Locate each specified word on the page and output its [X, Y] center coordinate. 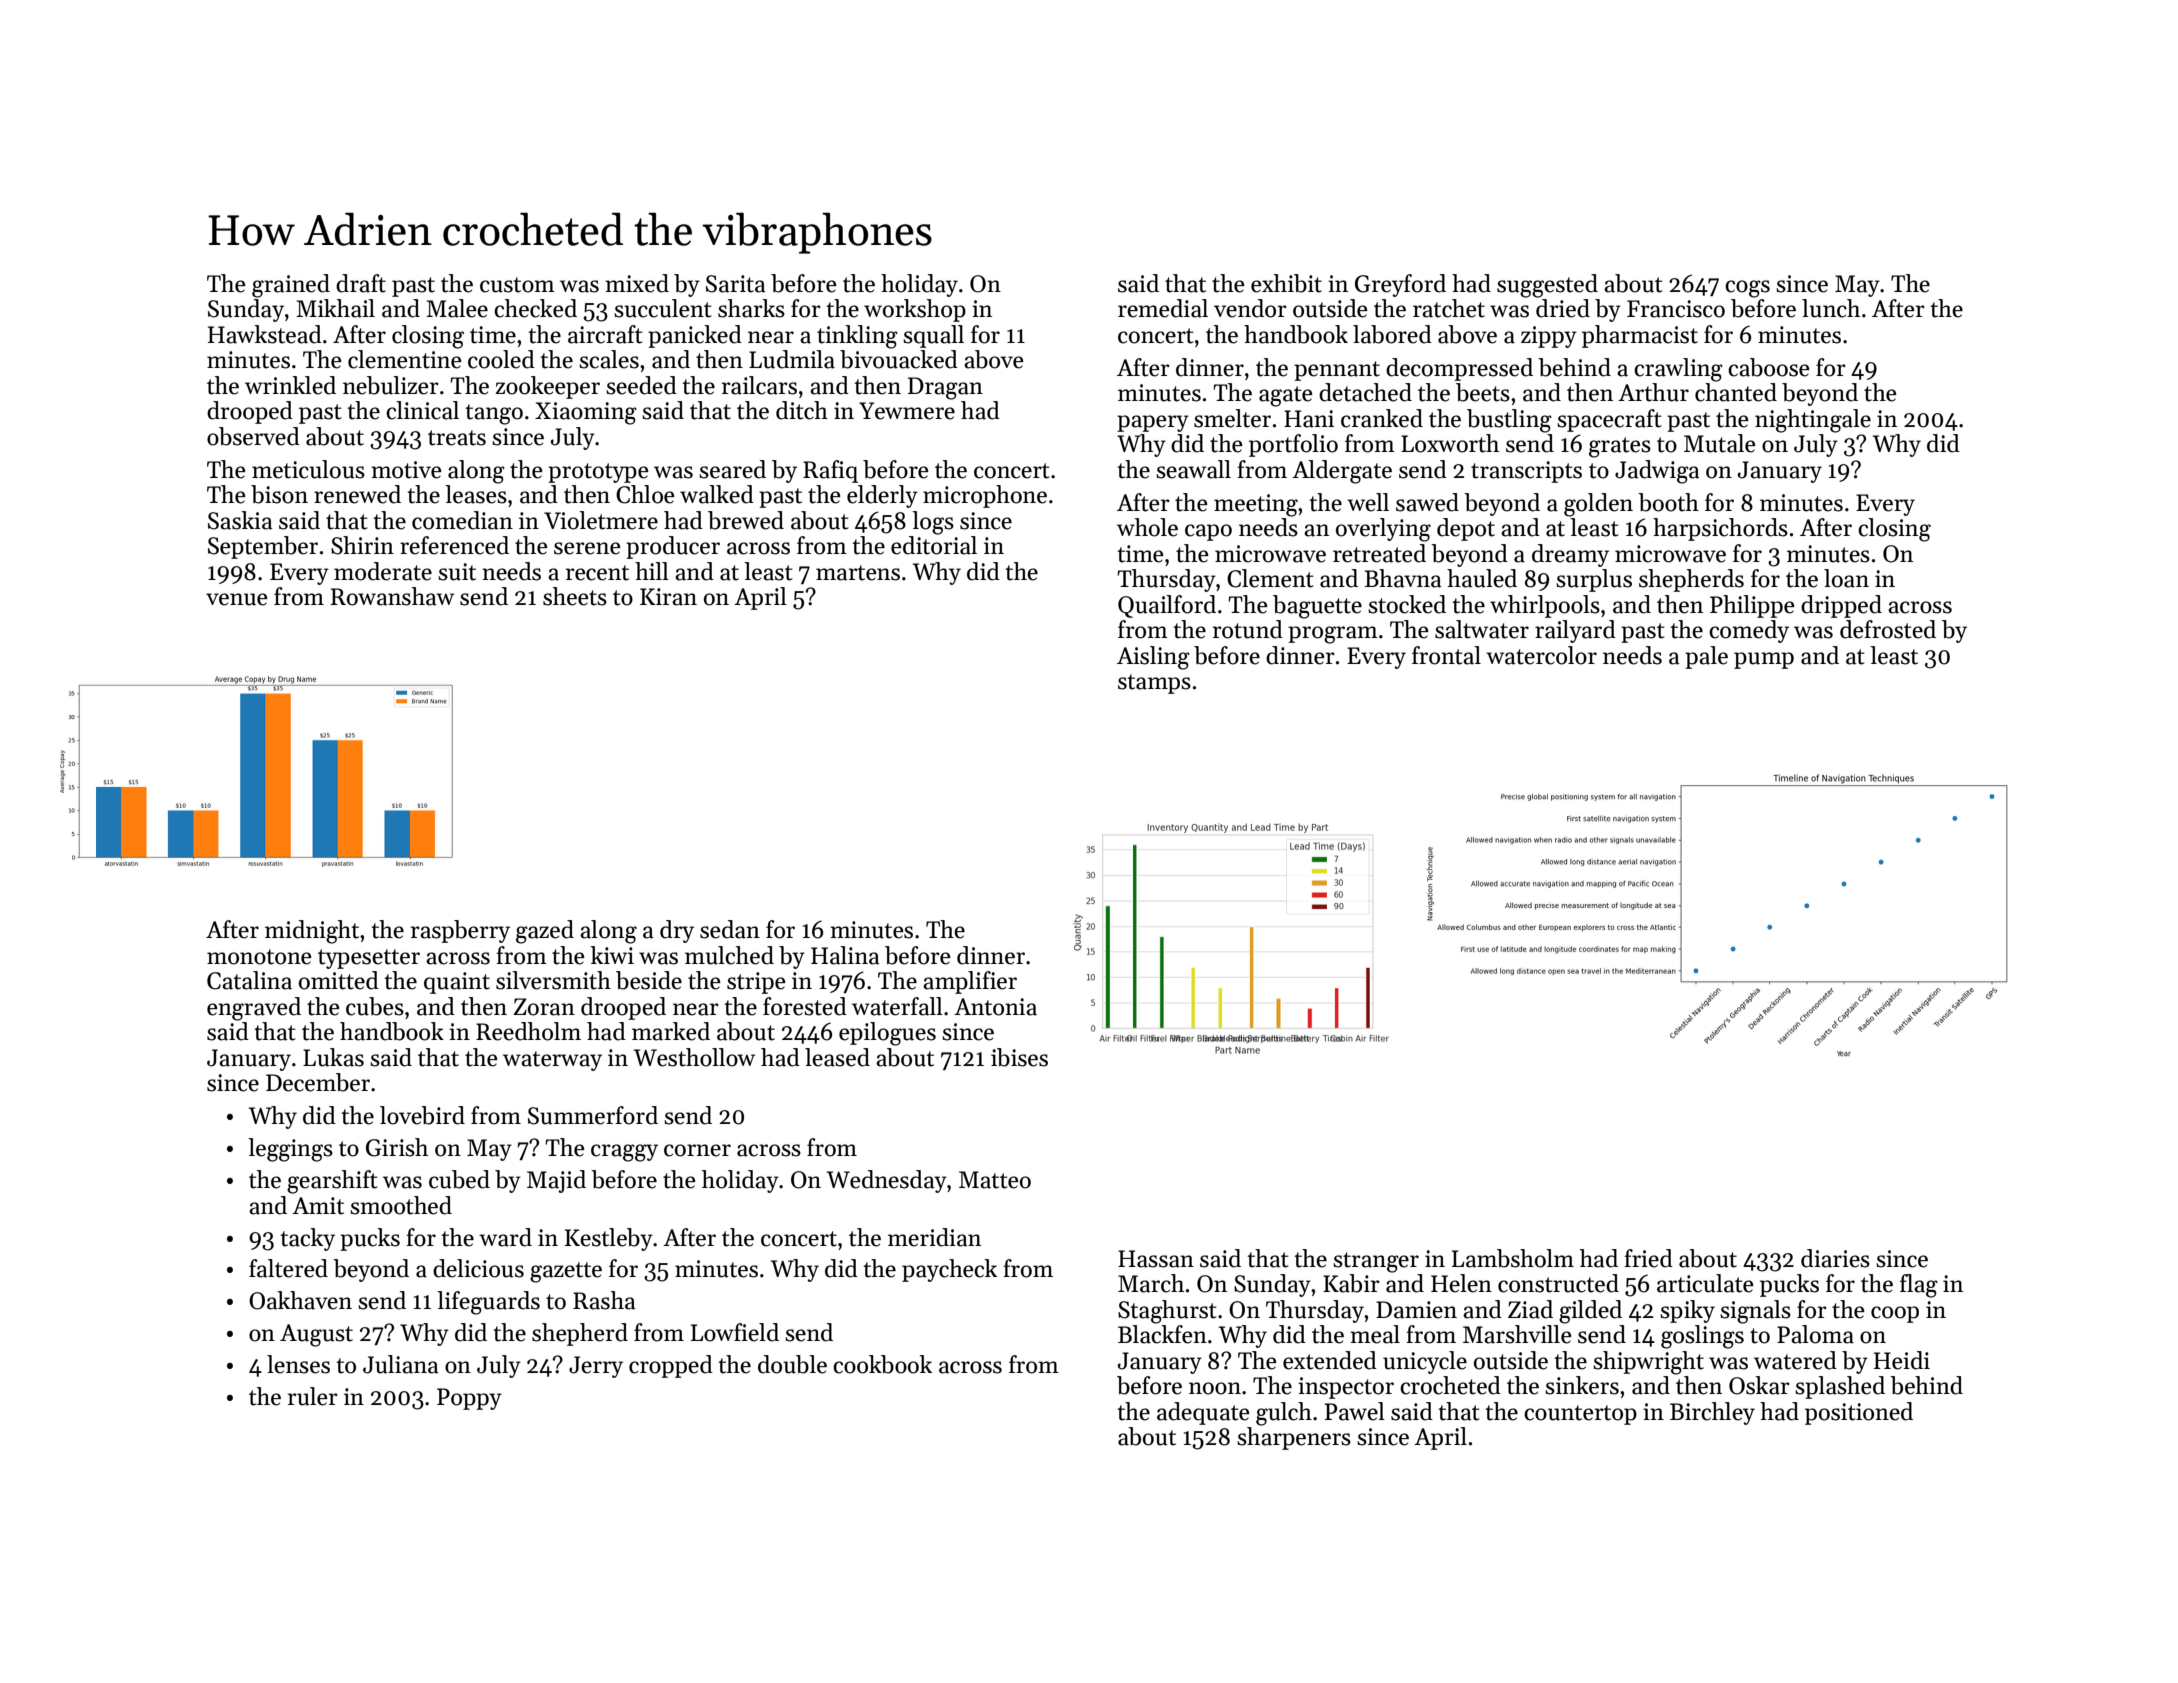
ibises [1019, 1057]
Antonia [995, 1007]
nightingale [1813, 421]
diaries [1835, 1258]
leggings [290, 1150]
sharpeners [1294, 1438]
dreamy [1570, 555]
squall [933, 336]
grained [291, 286]
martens [858, 573]
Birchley [1712, 1413]
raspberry [460, 931]
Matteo [995, 1180]
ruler [313, 1396]
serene [587, 548]
